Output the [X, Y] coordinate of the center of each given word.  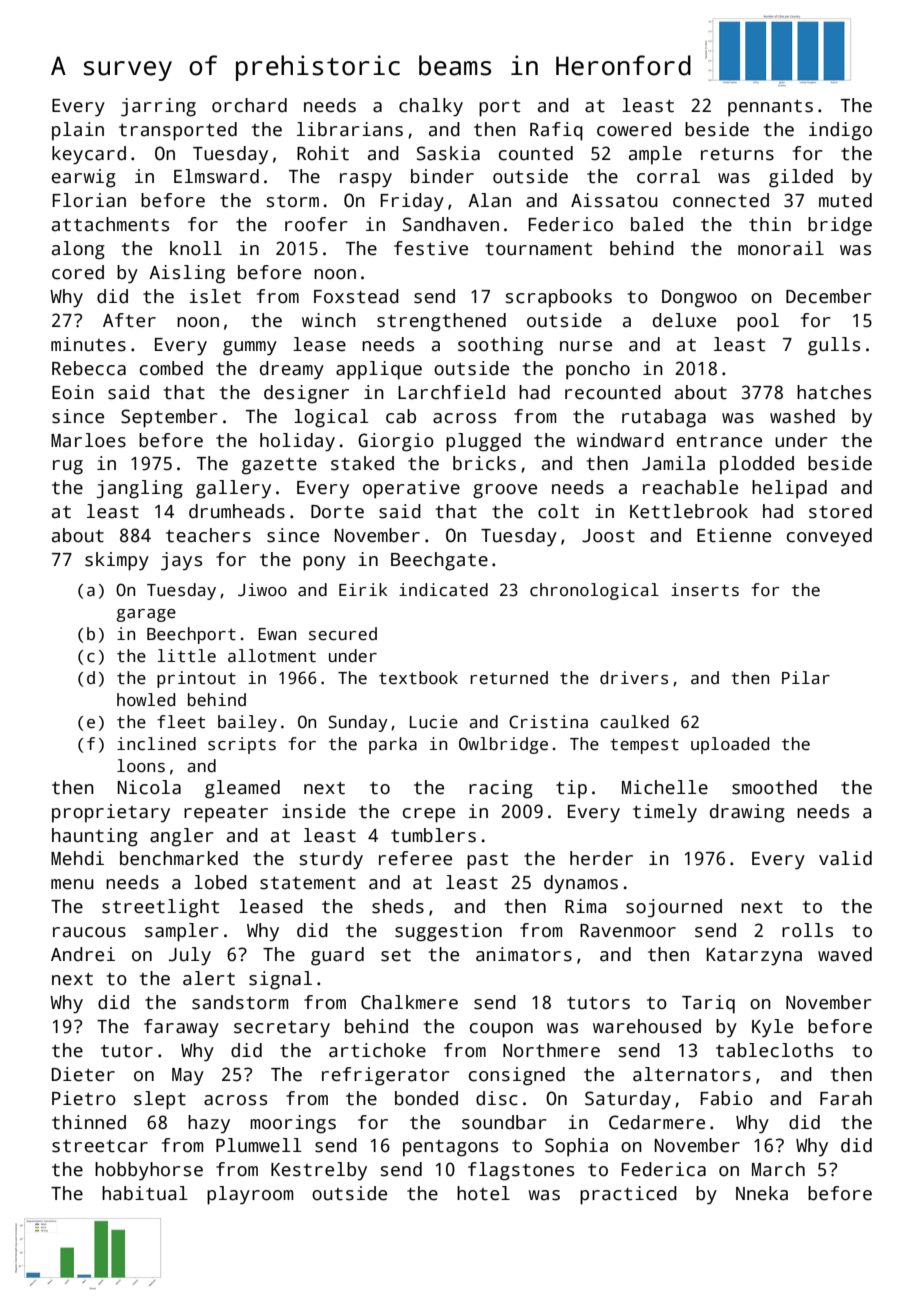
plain [78, 131]
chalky [431, 107]
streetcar [100, 1146]
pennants [770, 108]
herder [601, 858]
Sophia [576, 1147]
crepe [429, 815]
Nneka [762, 1193]
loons [141, 766]
